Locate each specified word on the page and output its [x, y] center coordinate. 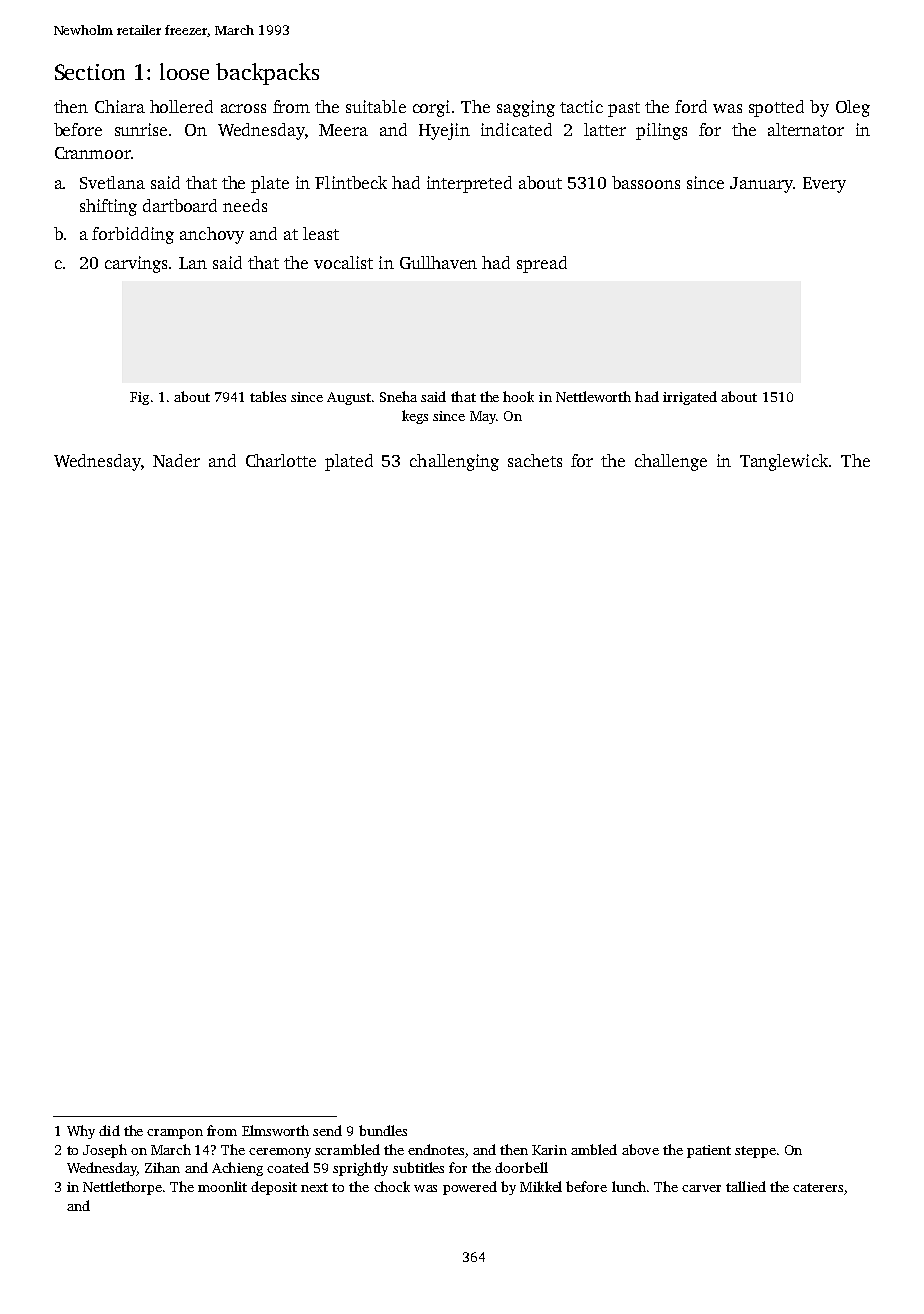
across [243, 108]
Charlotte [281, 460]
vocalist [343, 262]
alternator [806, 129]
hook [518, 396]
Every [824, 185]
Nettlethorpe [122, 1188]
